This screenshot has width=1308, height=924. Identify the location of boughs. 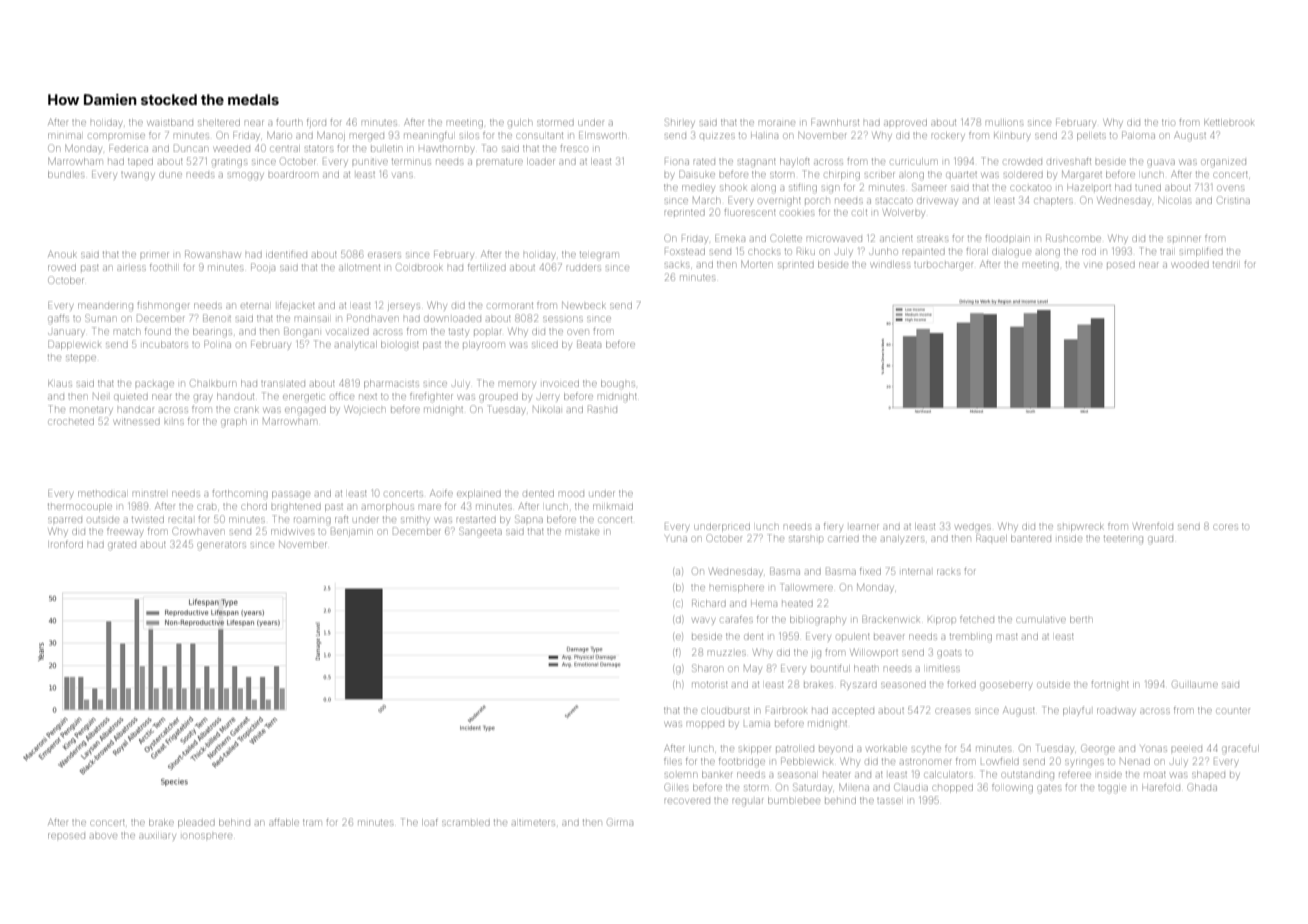
(618, 384).
